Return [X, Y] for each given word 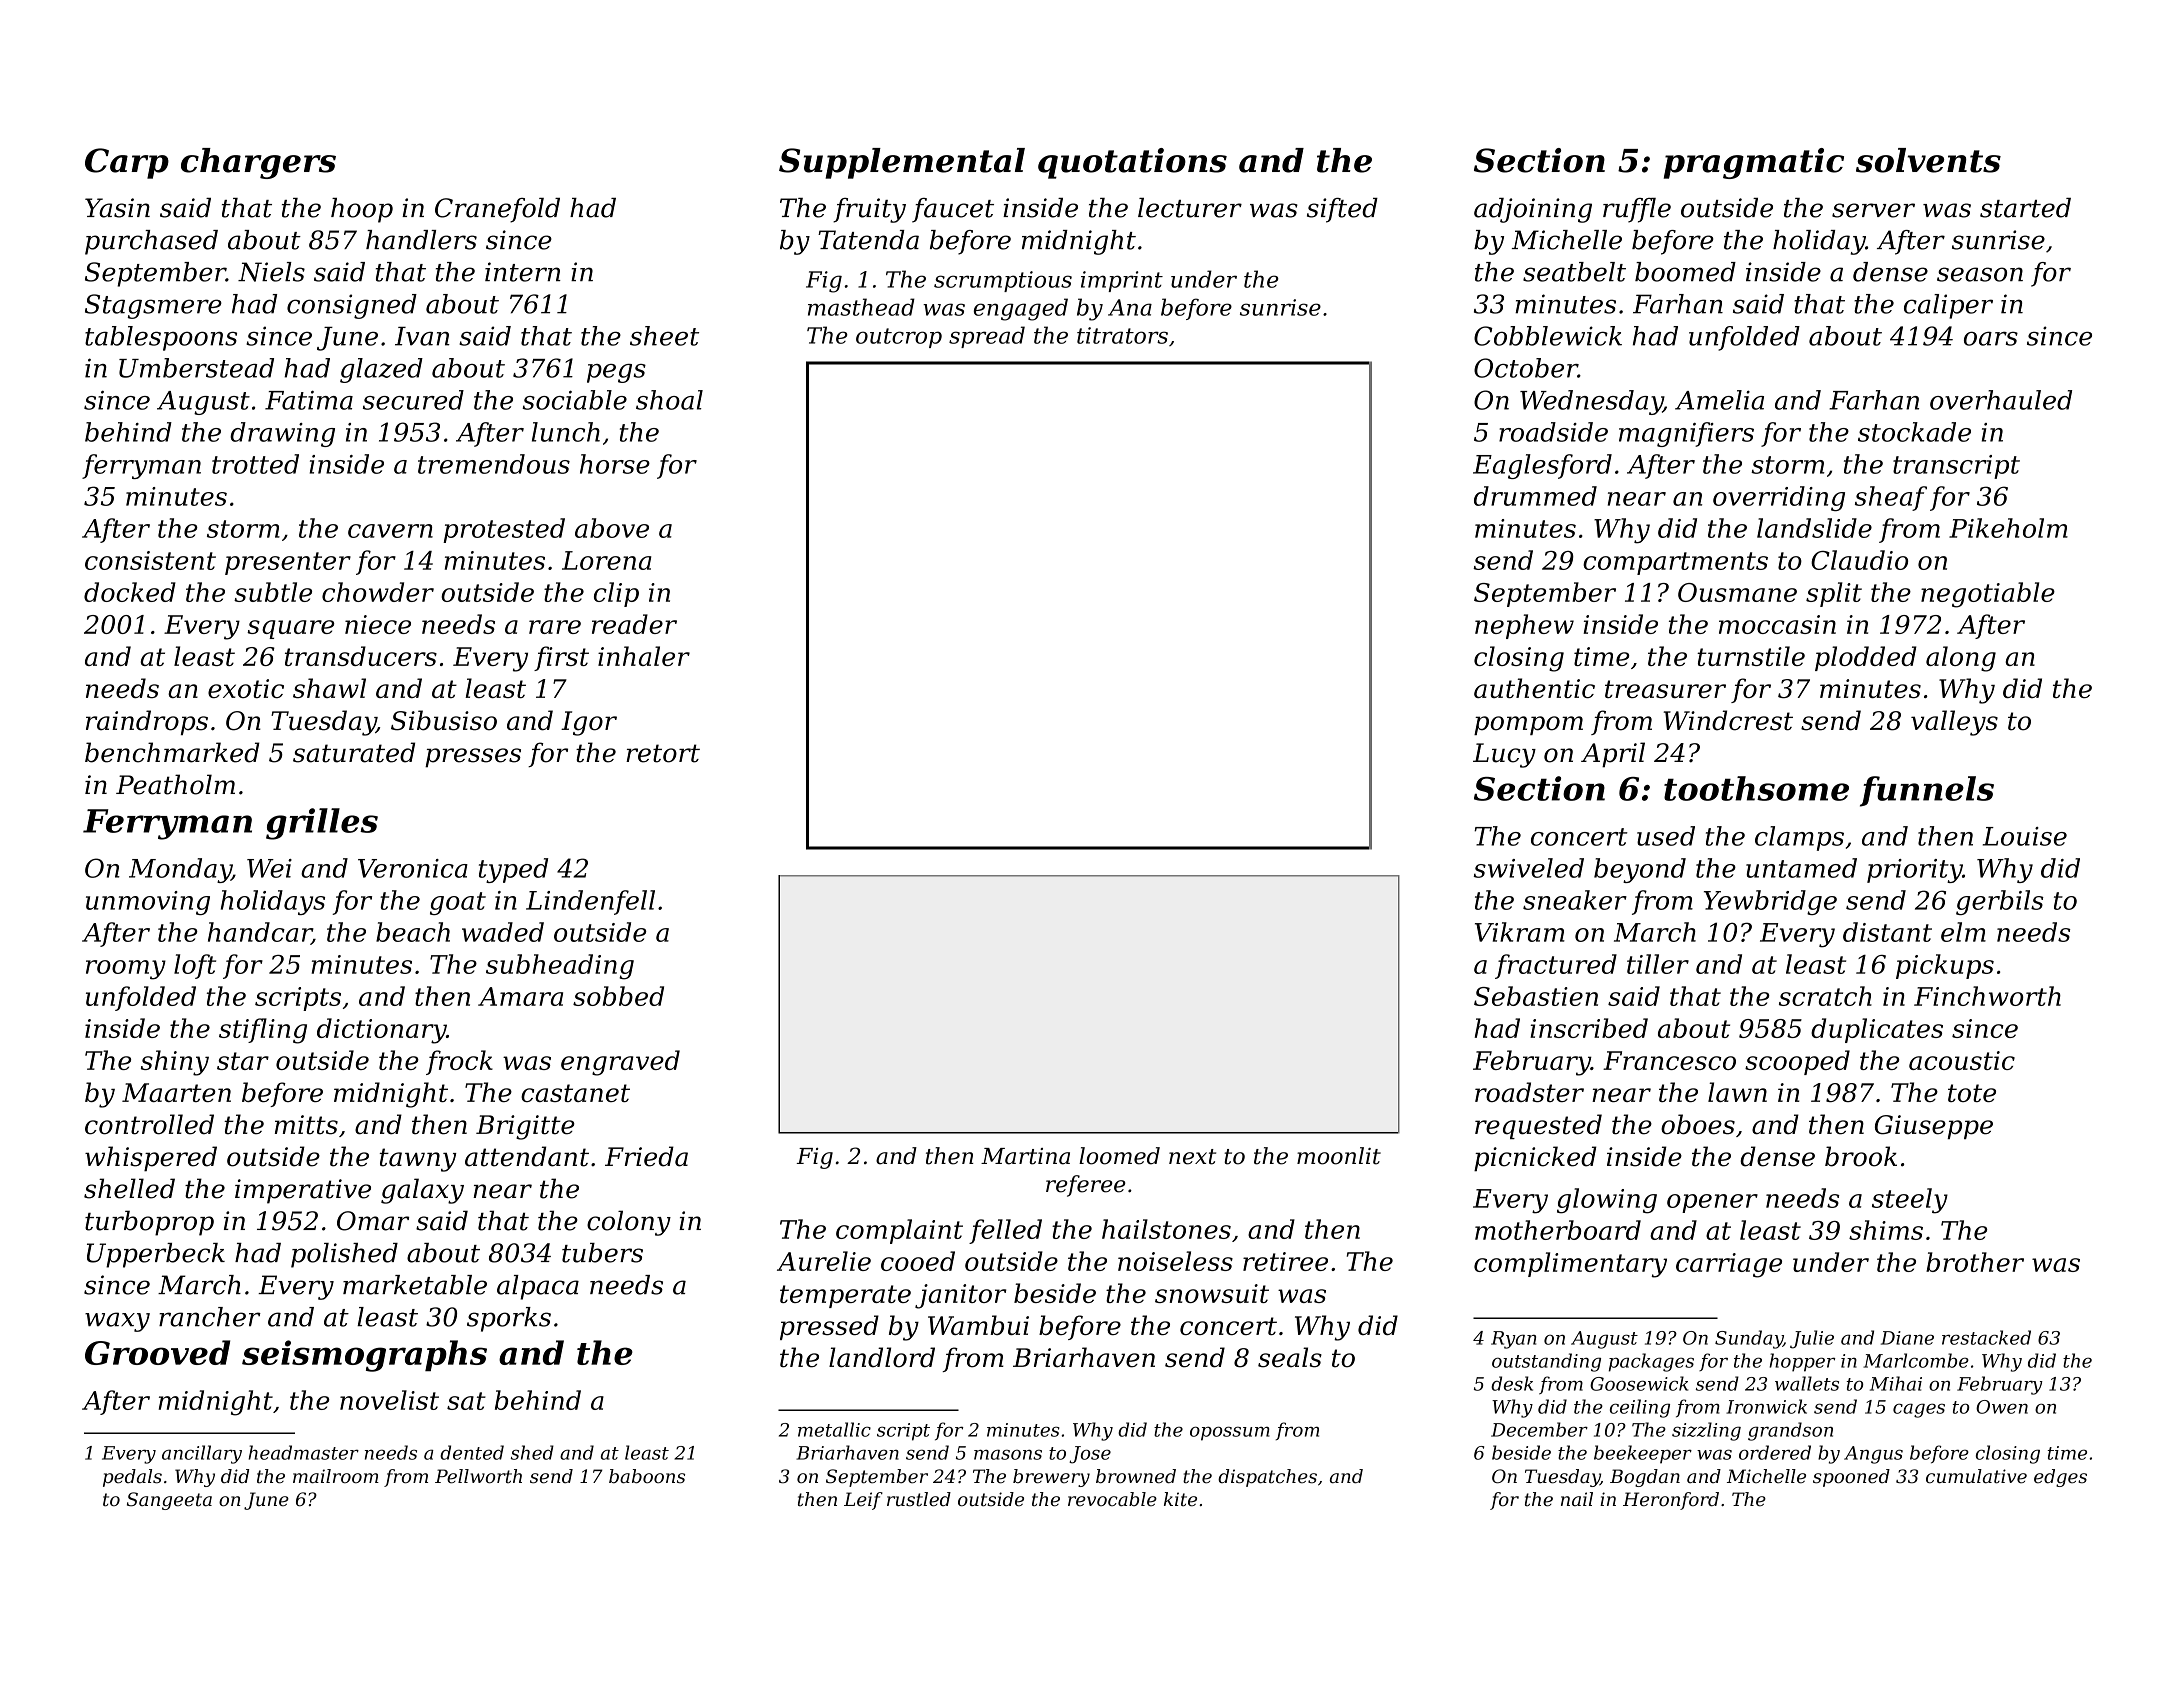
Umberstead [196, 368]
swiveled [1529, 868]
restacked [1986, 1337]
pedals [132, 1478]
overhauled [2001, 400]
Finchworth [1987, 996]
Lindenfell [590, 902]
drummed [1535, 496]
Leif [863, 1501]
